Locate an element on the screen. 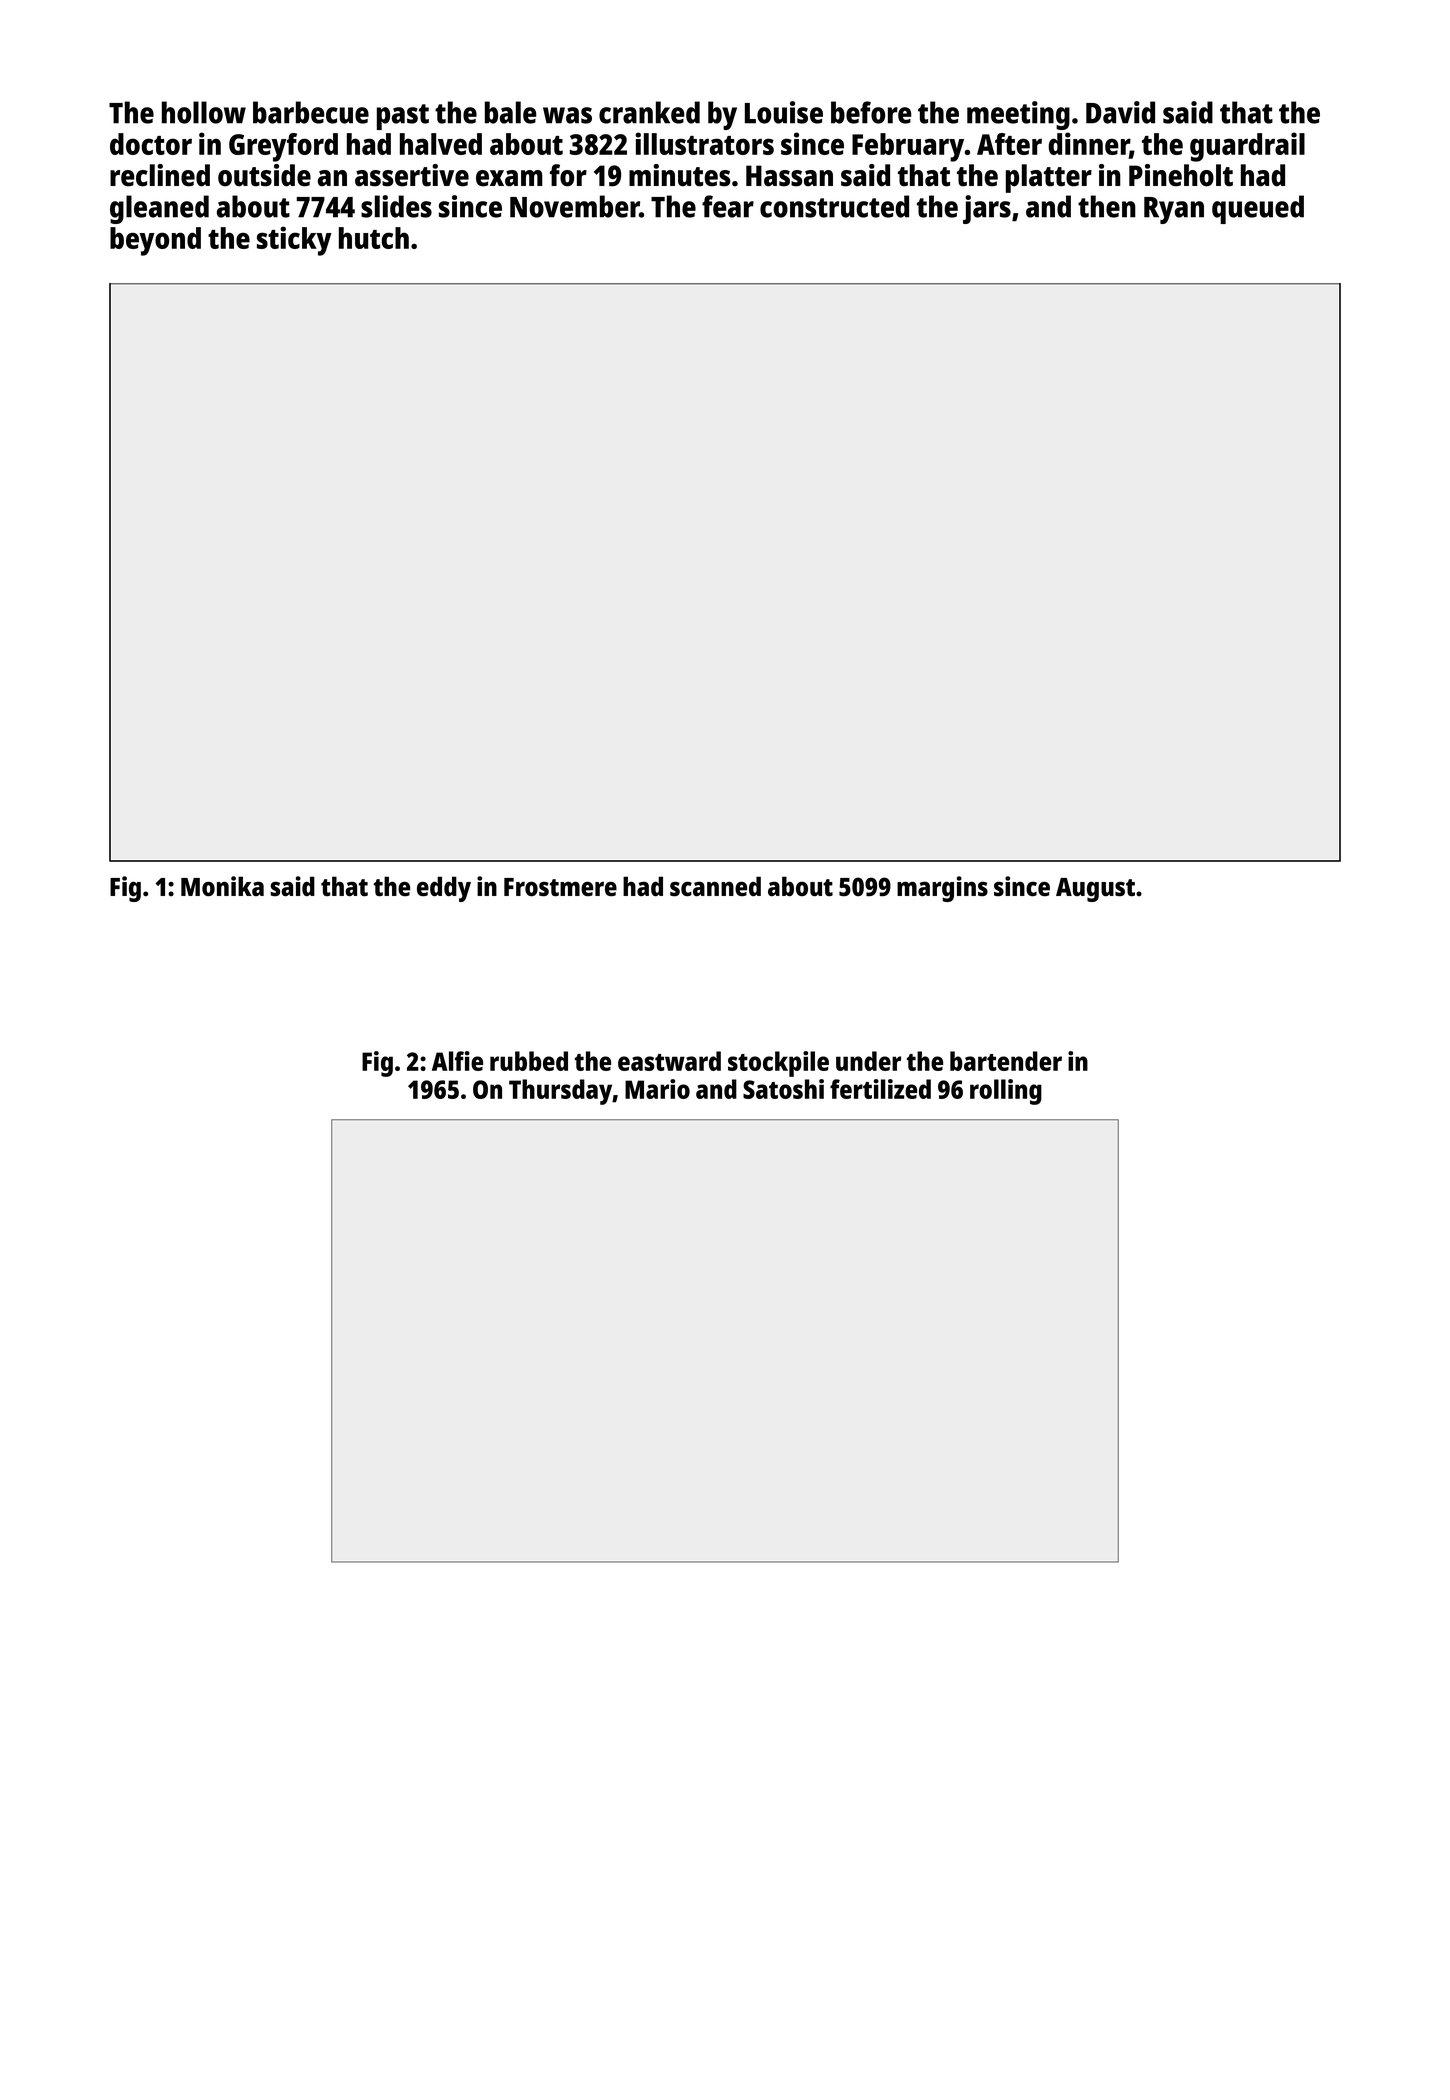 The image size is (1450, 2100). queued is located at coordinates (1258, 209).
